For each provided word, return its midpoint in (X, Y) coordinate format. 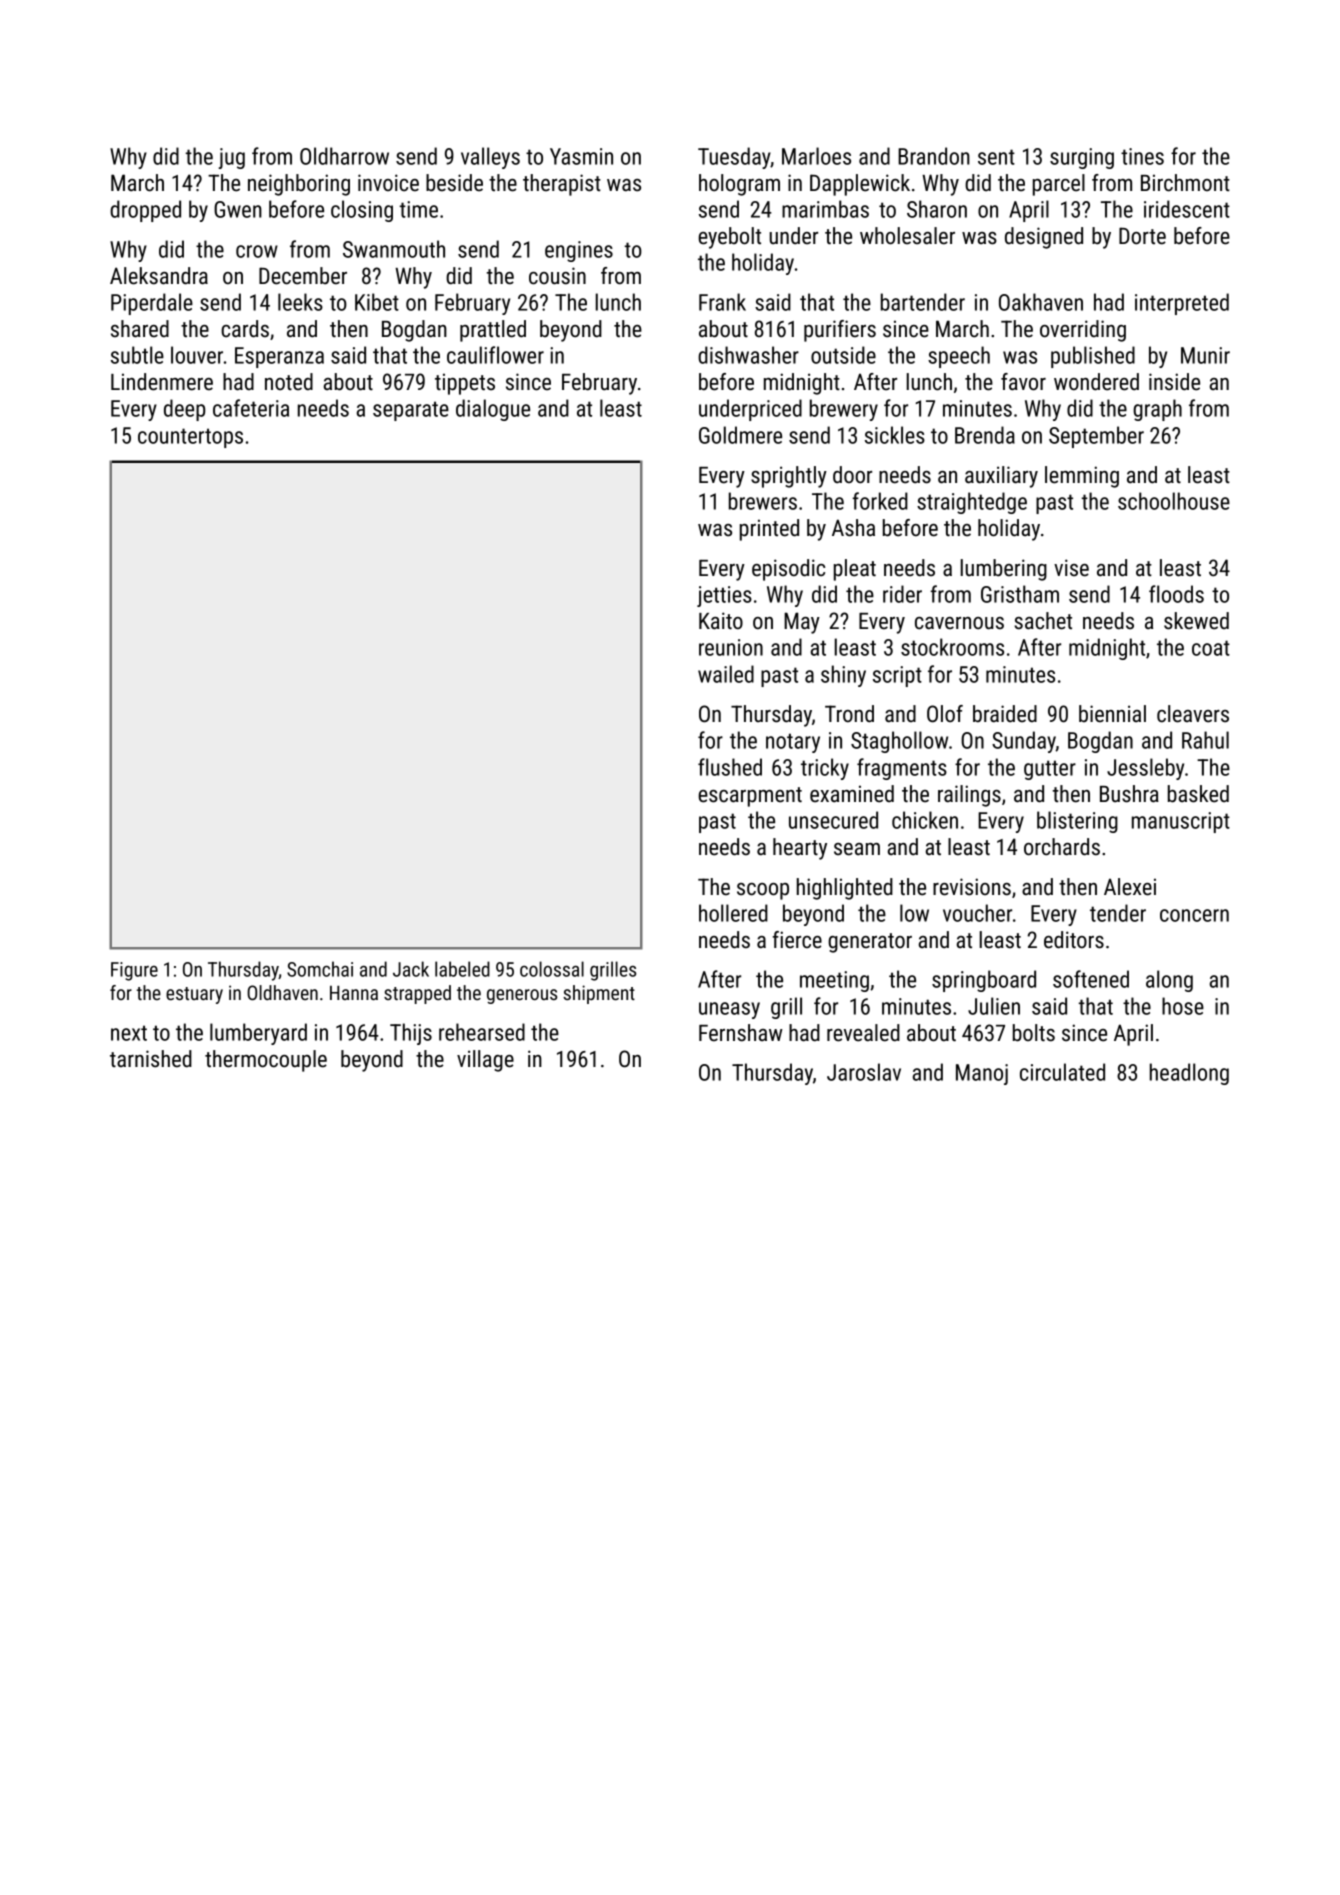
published (1093, 357)
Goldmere (740, 435)
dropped (145, 211)
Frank (722, 302)
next (129, 1033)
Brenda (985, 435)
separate (411, 411)
